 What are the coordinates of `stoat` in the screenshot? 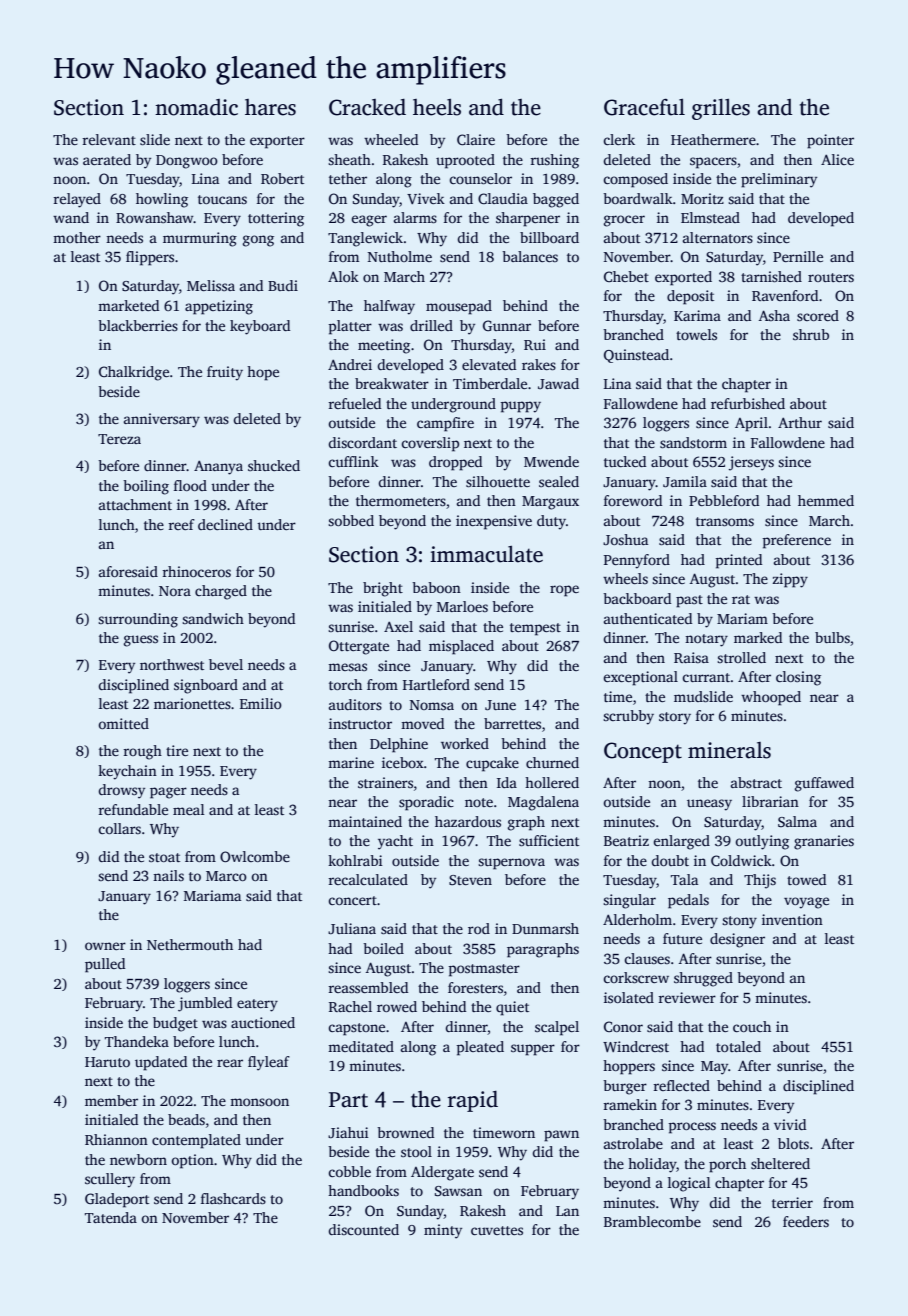 It's located at (164, 857).
